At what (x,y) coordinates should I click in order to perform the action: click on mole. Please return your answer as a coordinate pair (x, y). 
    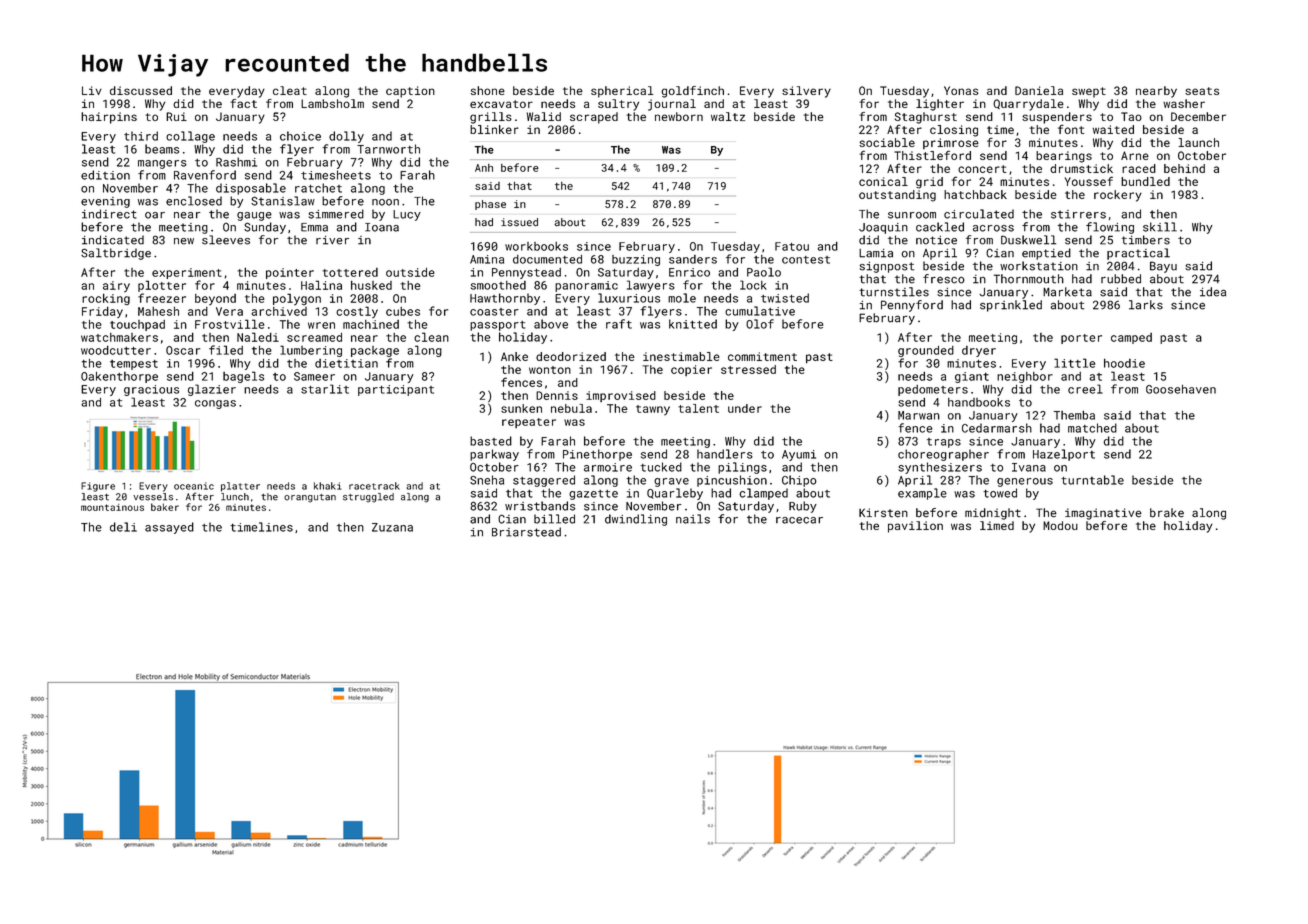
    Looking at the image, I should click on (682, 298).
